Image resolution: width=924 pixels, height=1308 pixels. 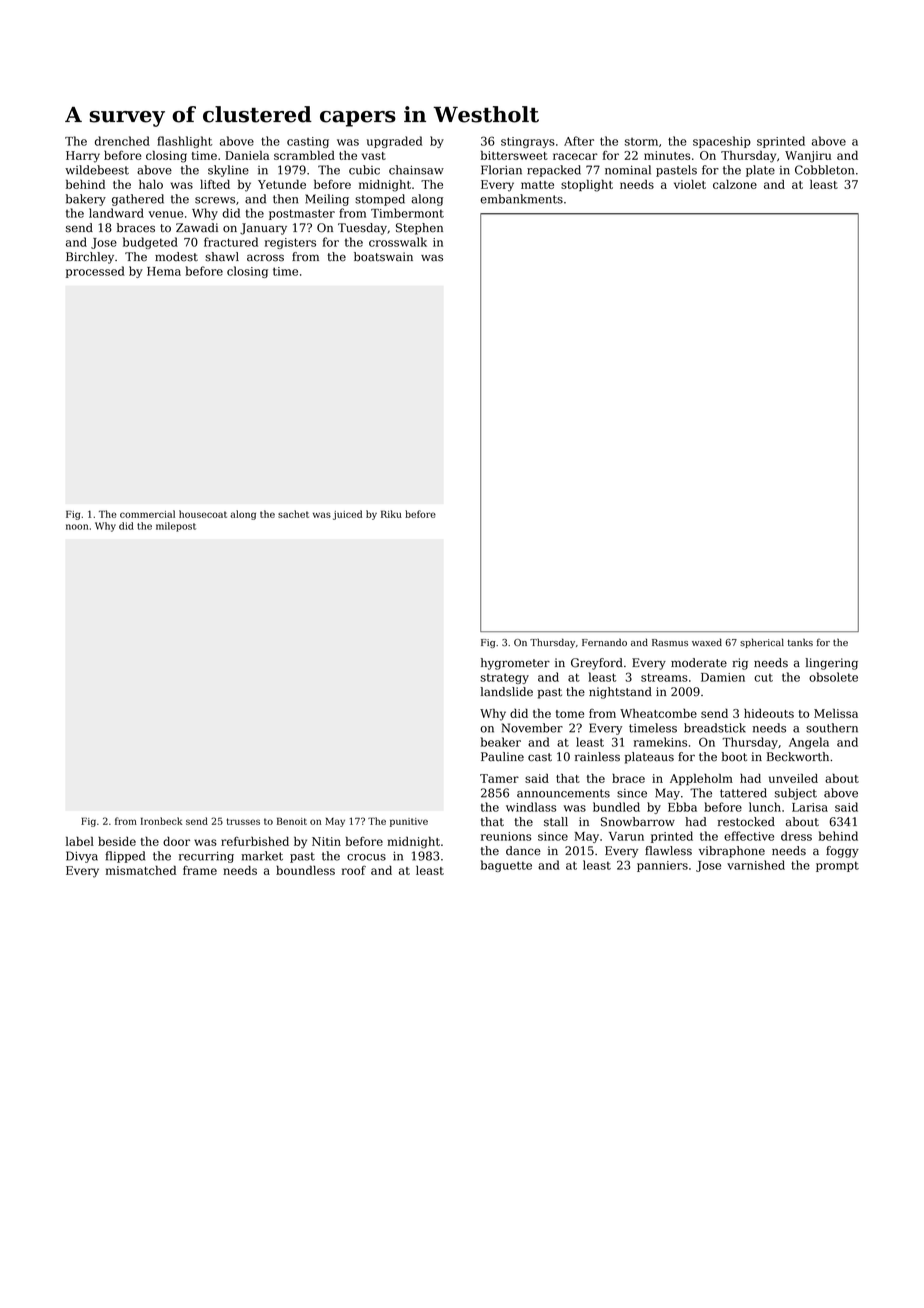 I want to click on violet, so click(x=690, y=184).
